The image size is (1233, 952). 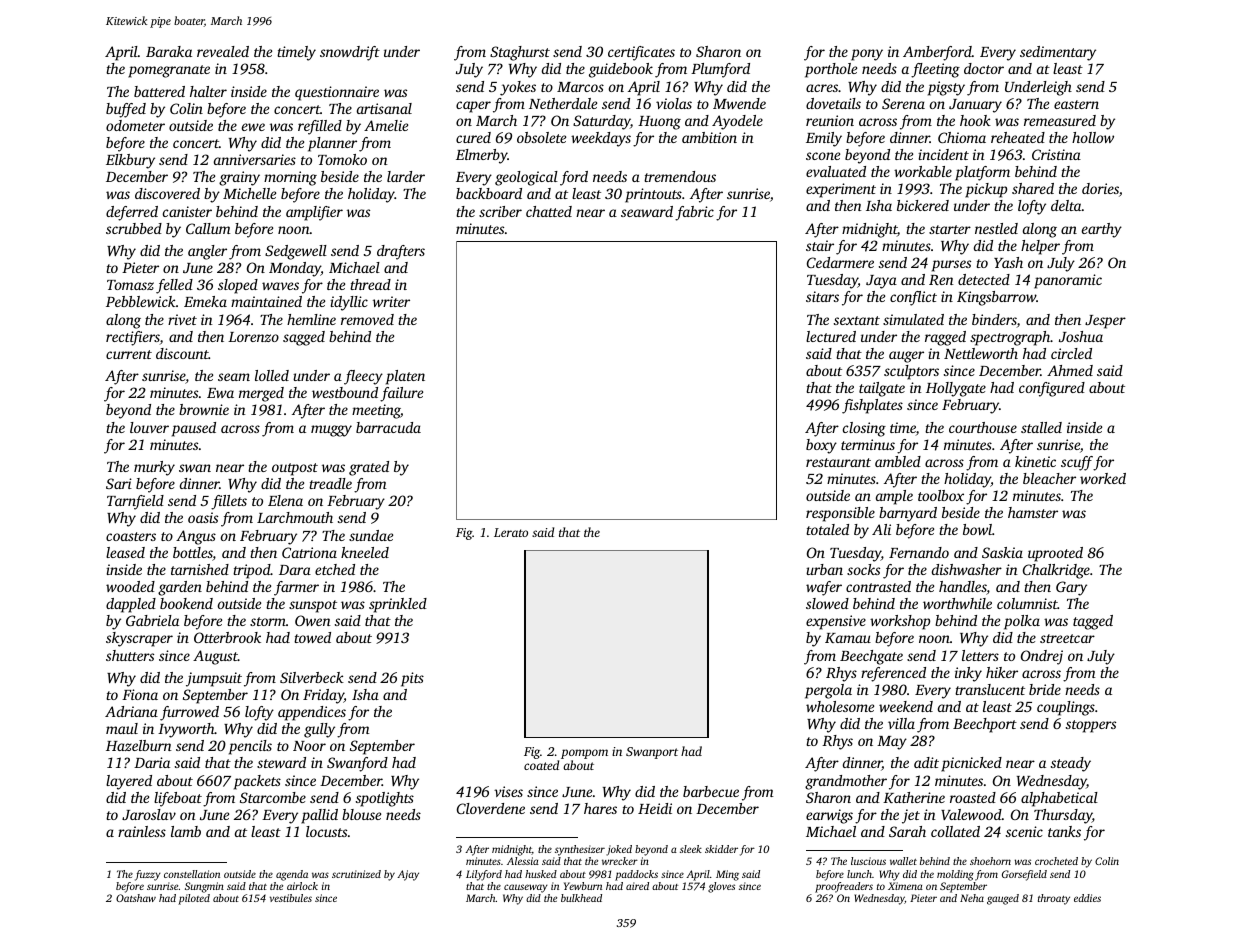 What do you see at coordinates (1058, 53) in the document?
I see `sedimentary` at bounding box center [1058, 53].
